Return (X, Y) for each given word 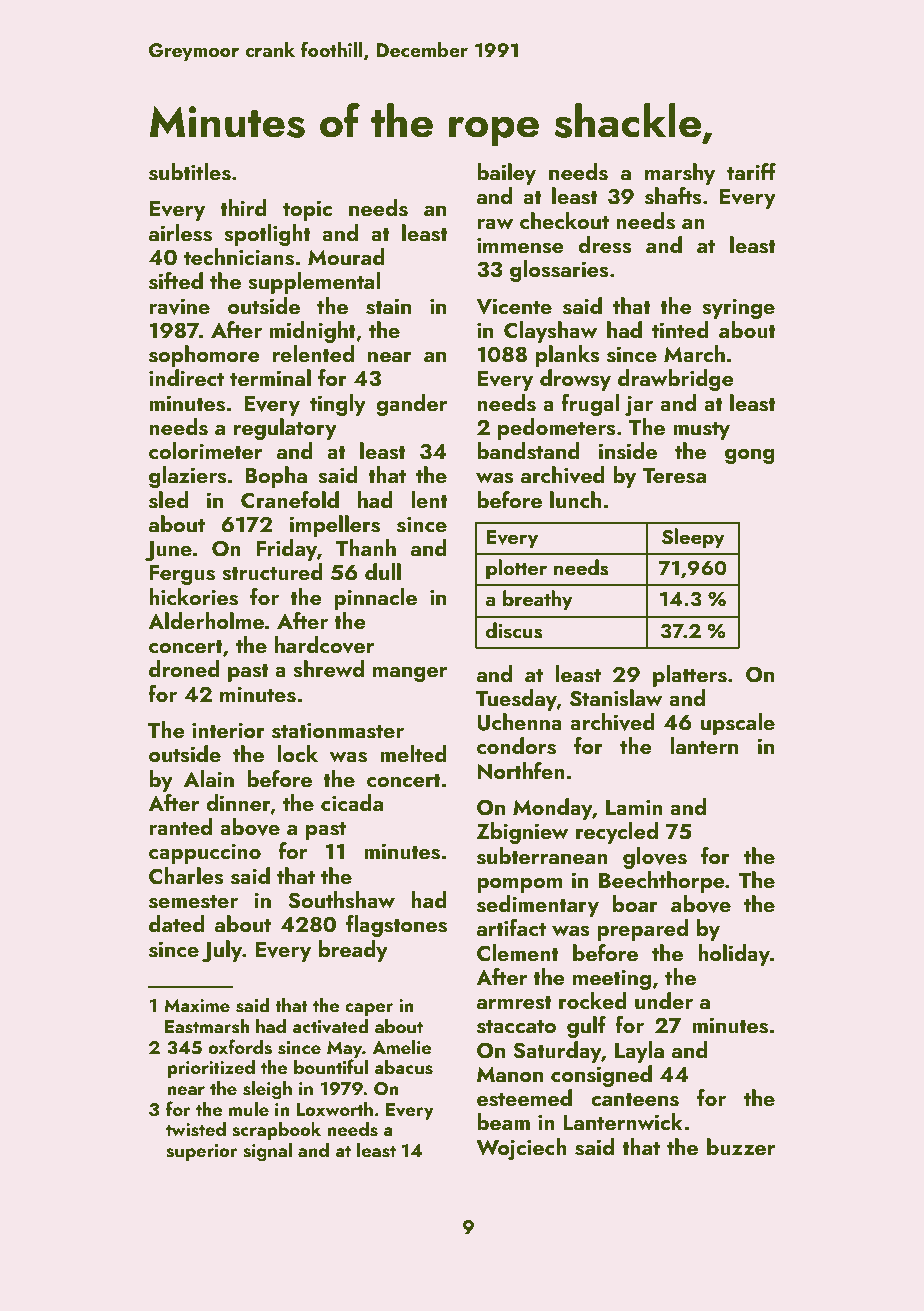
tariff (751, 171)
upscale (738, 724)
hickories (193, 597)
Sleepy (693, 538)
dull (383, 571)
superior (202, 1152)
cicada (352, 802)
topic (307, 211)
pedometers (557, 429)
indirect (186, 377)
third (243, 207)
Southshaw (341, 900)
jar (639, 405)
